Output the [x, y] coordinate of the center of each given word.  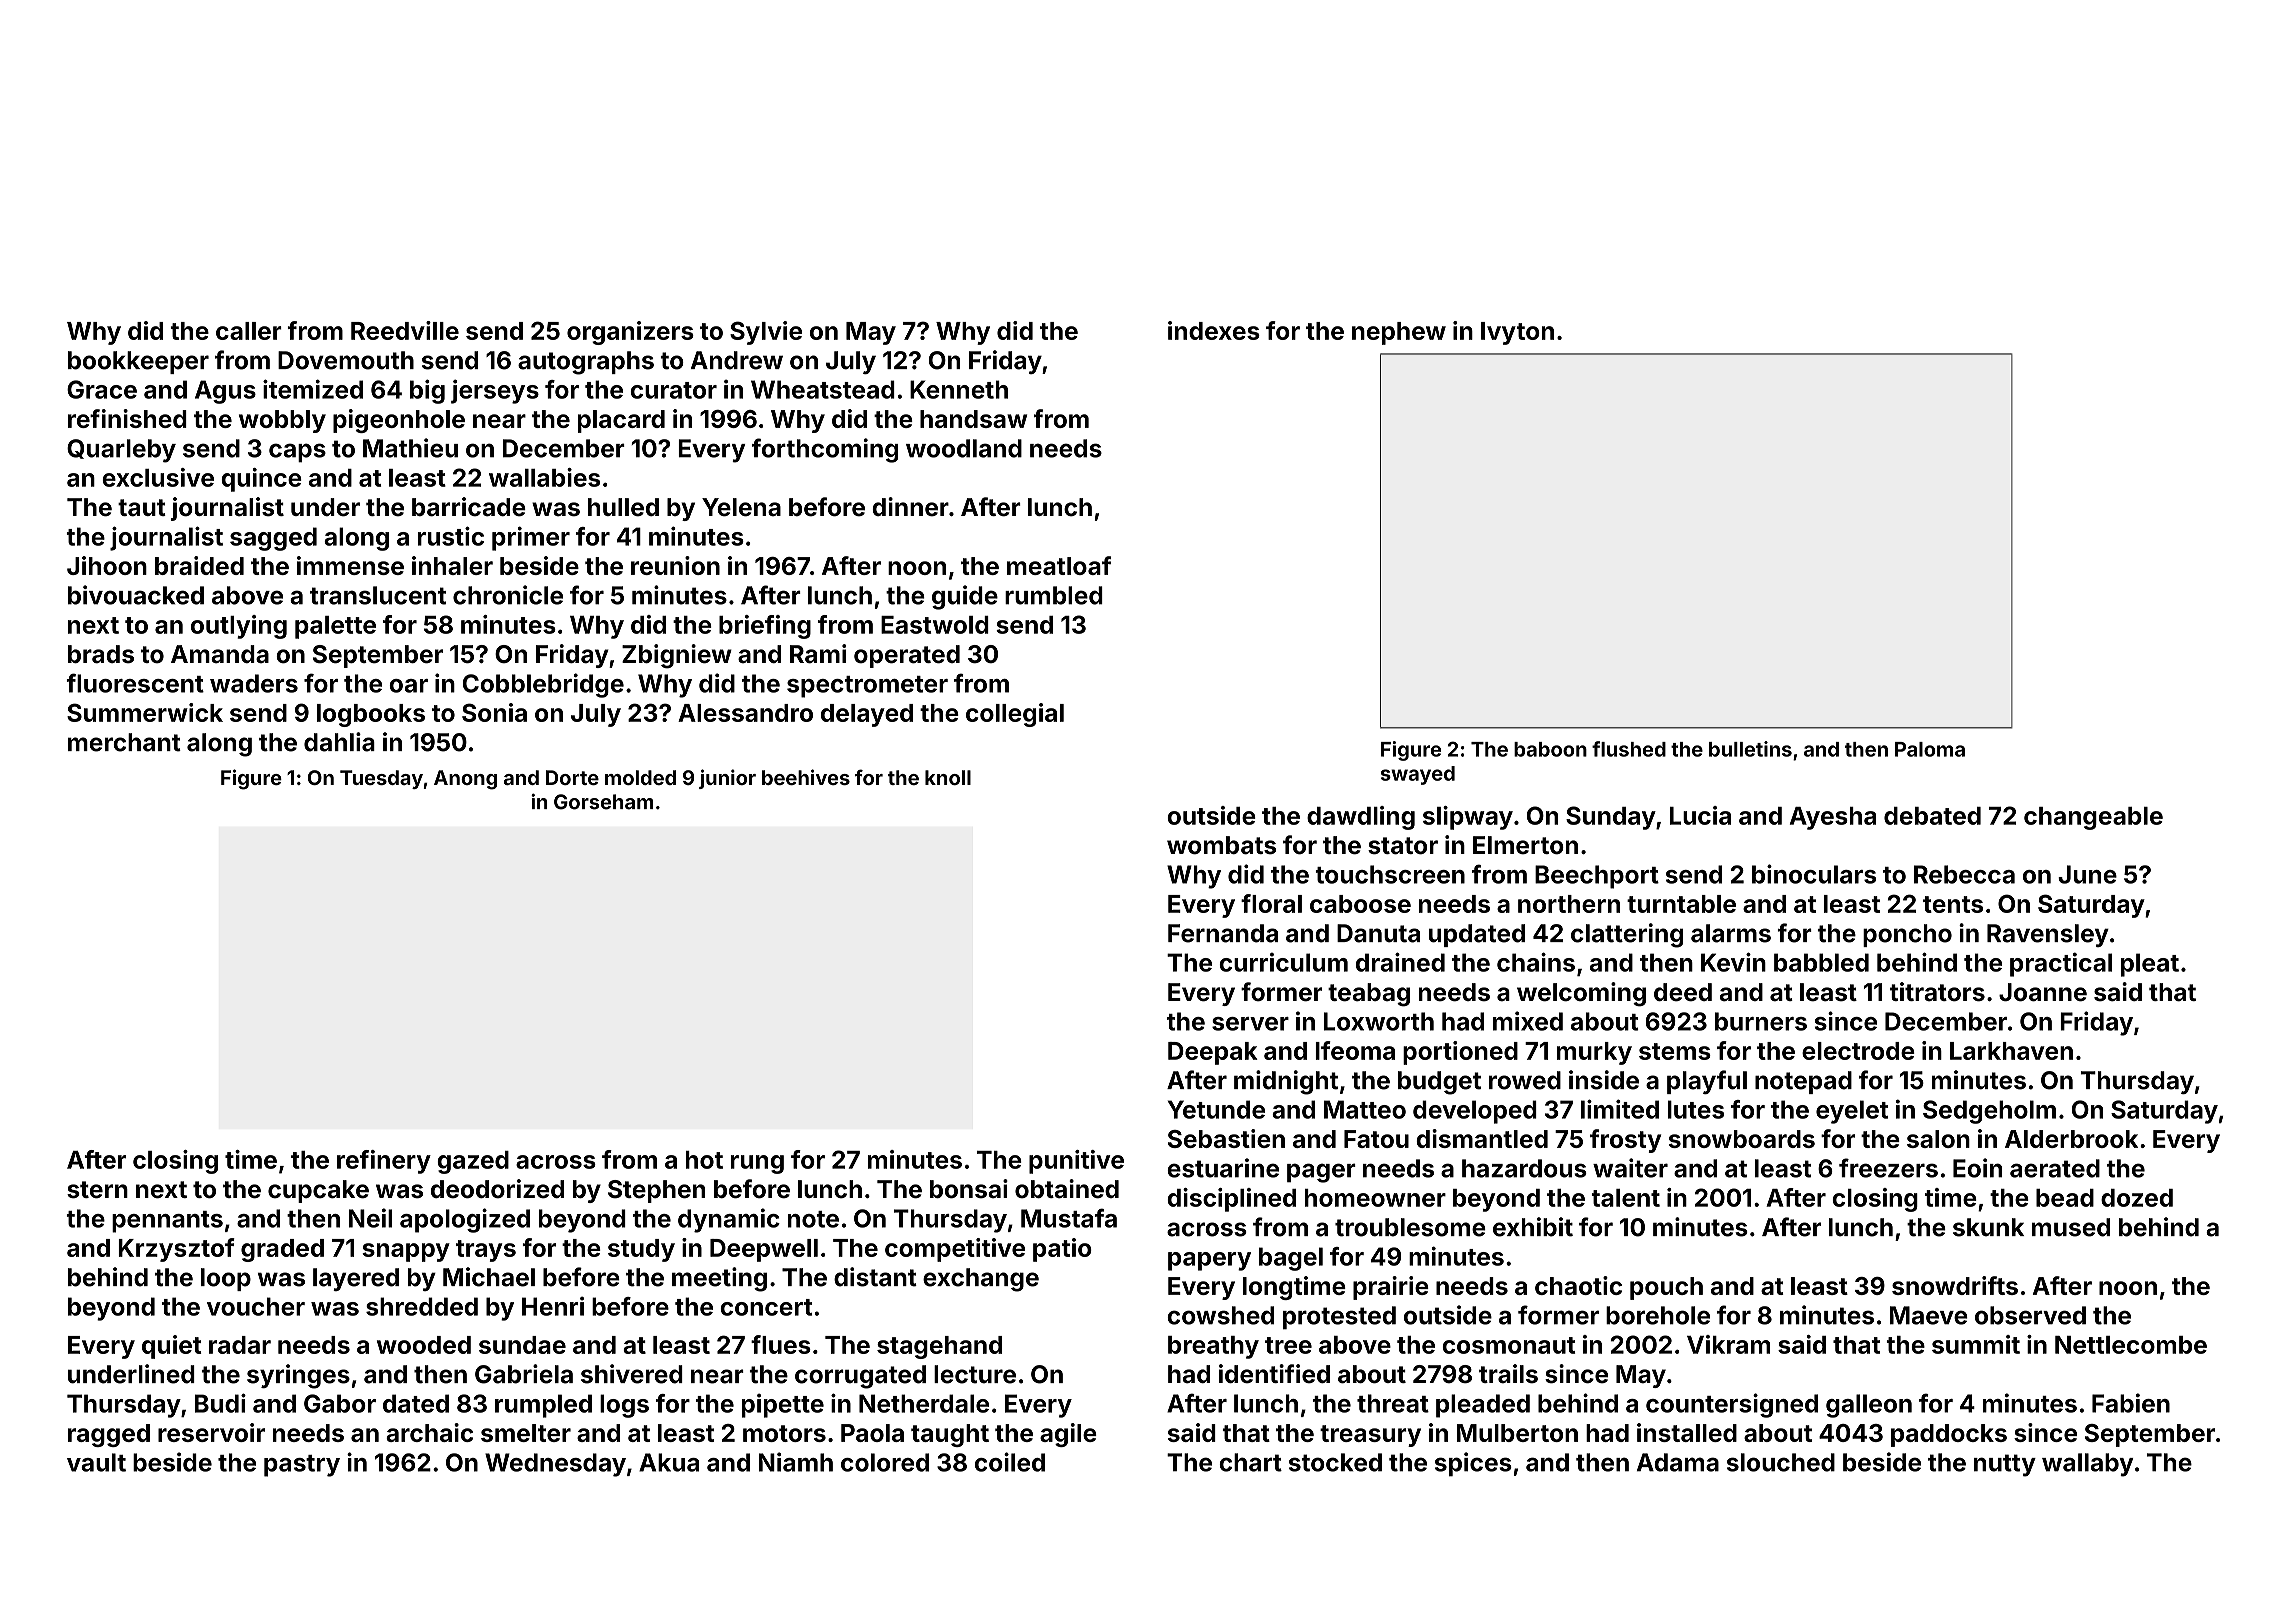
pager [1321, 1173]
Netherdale [924, 1403]
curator [673, 390]
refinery [384, 1162]
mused [2071, 1227]
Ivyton [1517, 333]
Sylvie [766, 333]
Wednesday [555, 1465]
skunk [1988, 1227]
